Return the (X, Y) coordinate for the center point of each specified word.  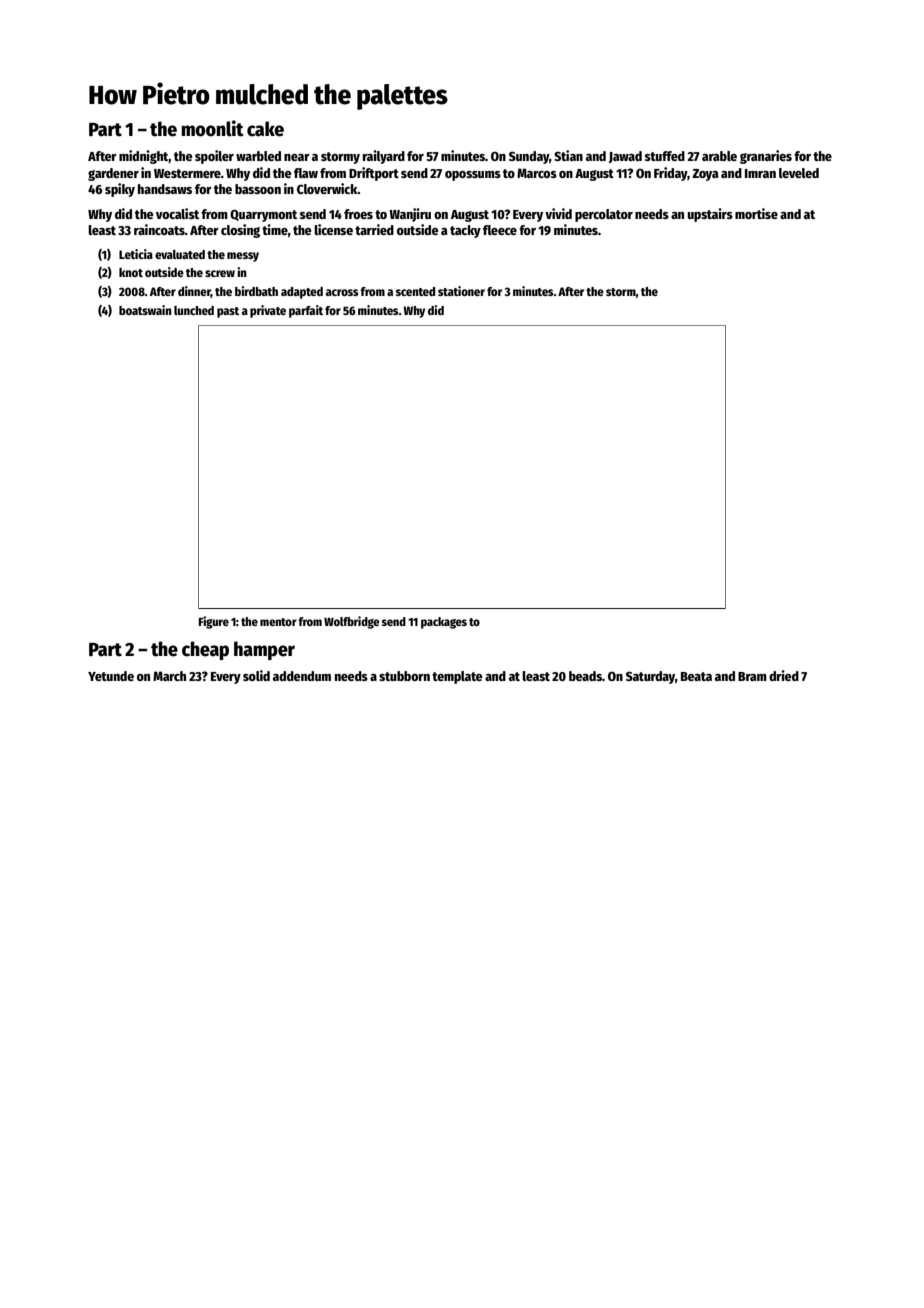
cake (265, 129)
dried (784, 675)
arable (719, 156)
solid (256, 675)
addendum (302, 676)
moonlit (212, 128)
